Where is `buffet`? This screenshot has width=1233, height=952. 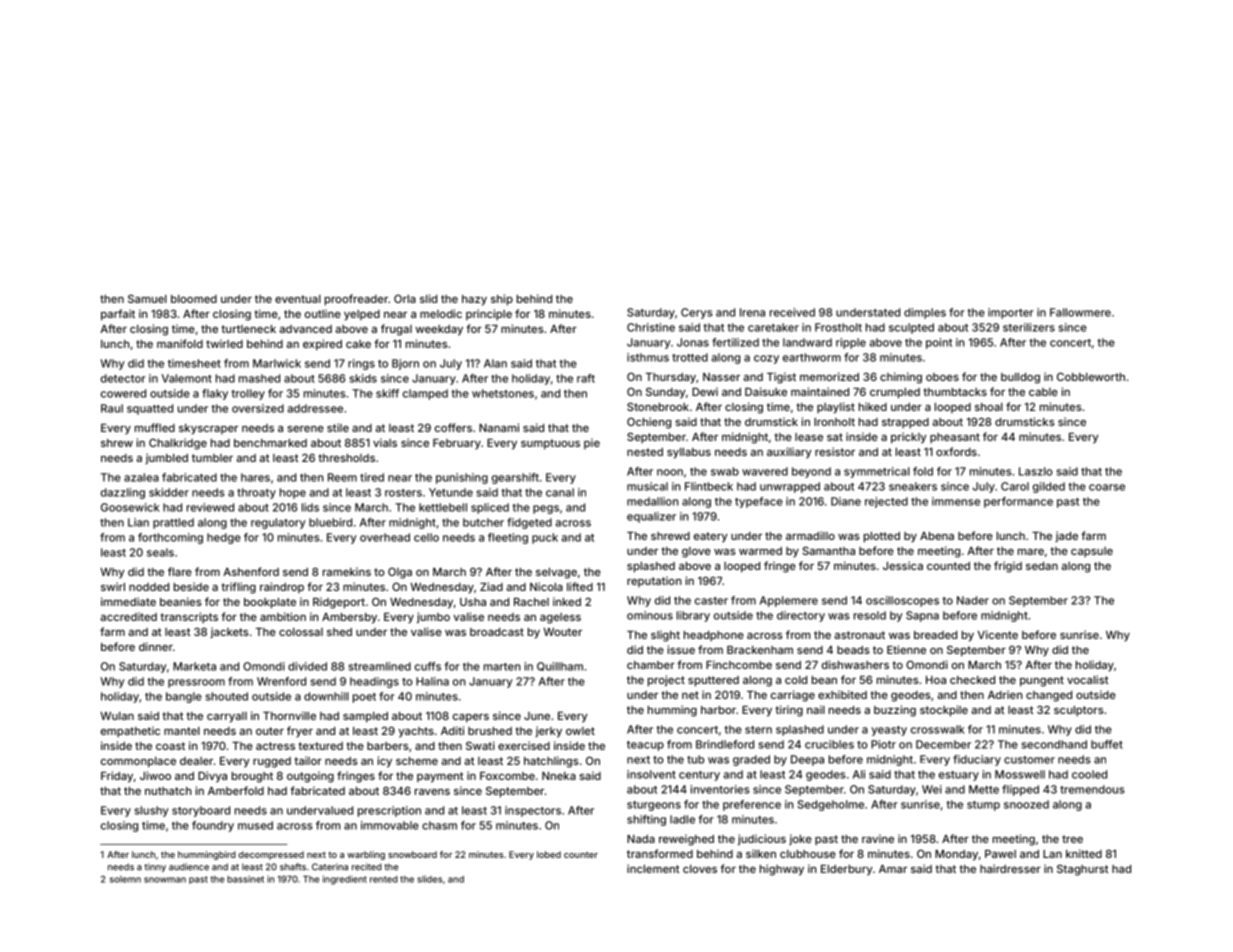 buffet is located at coordinates (1107, 744).
